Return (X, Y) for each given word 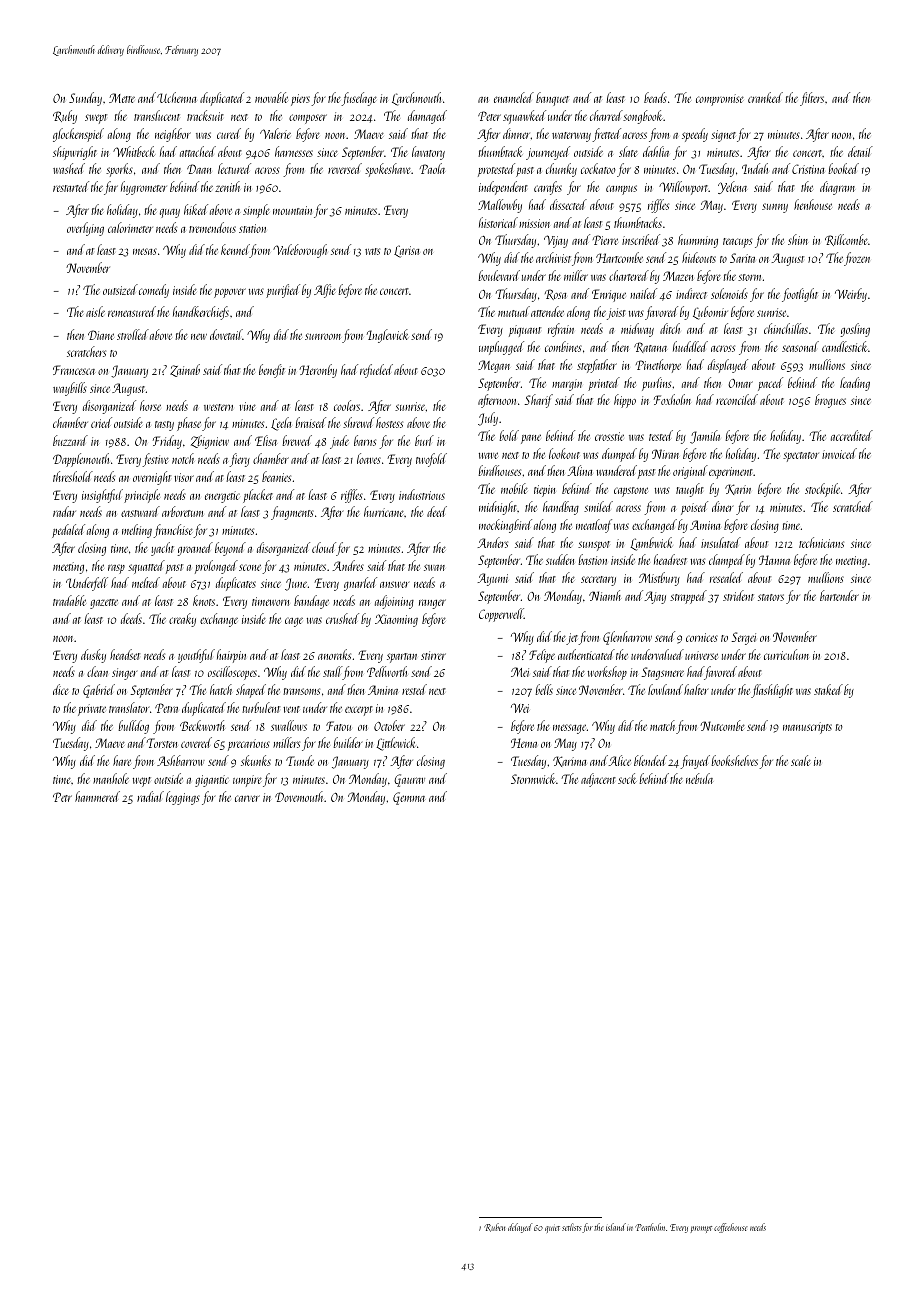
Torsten (162, 743)
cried (101, 422)
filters (812, 99)
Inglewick (387, 336)
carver (247, 798)
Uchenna (177, 97)
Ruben (494, 1227)
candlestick (845, 346)
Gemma (409, 798)
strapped (688, 597)
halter (696, 689)
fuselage (359, 99)
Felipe (542, 656)
